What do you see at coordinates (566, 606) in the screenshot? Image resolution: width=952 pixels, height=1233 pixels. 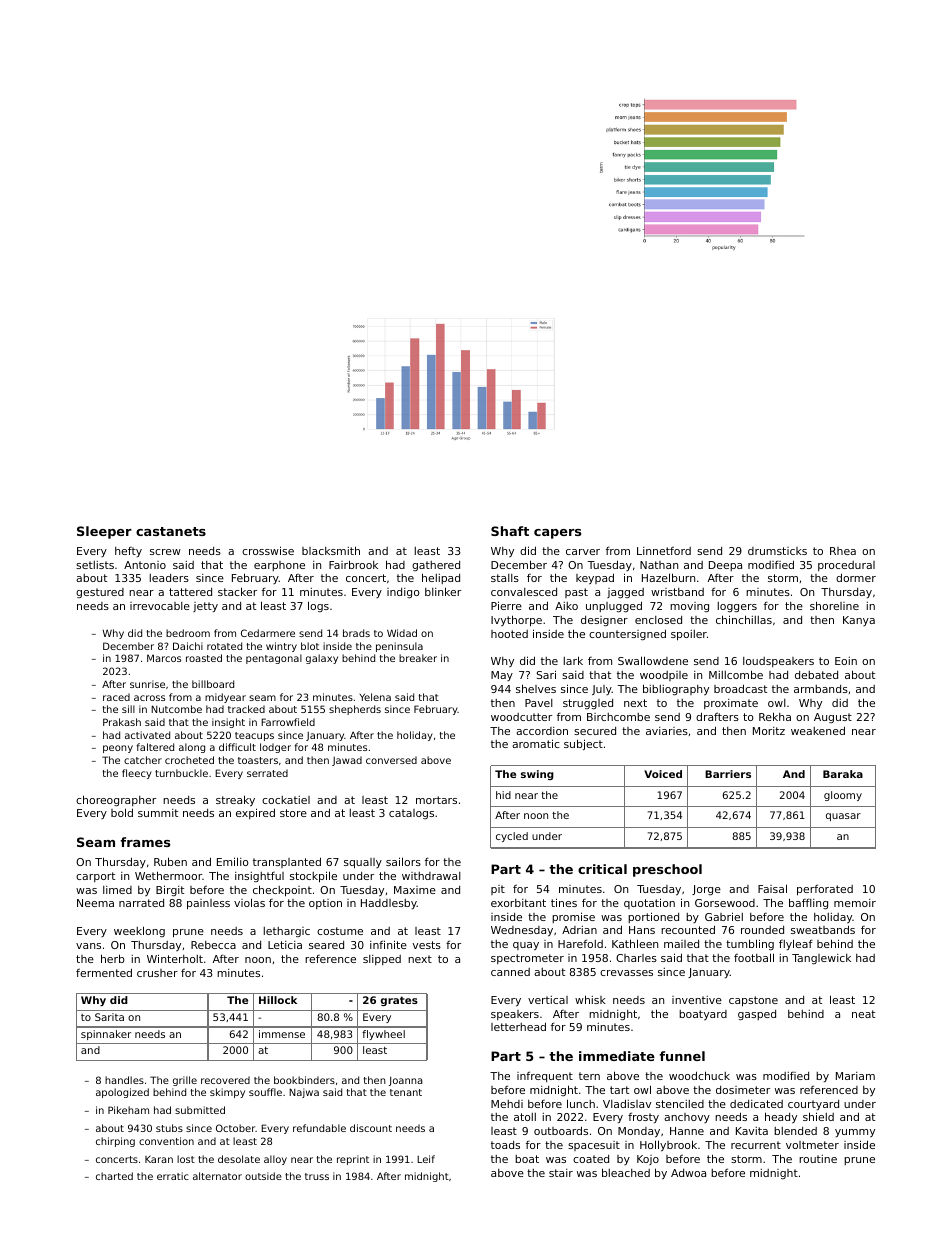 I see `Aiko` at bounding box center [566, 606].
